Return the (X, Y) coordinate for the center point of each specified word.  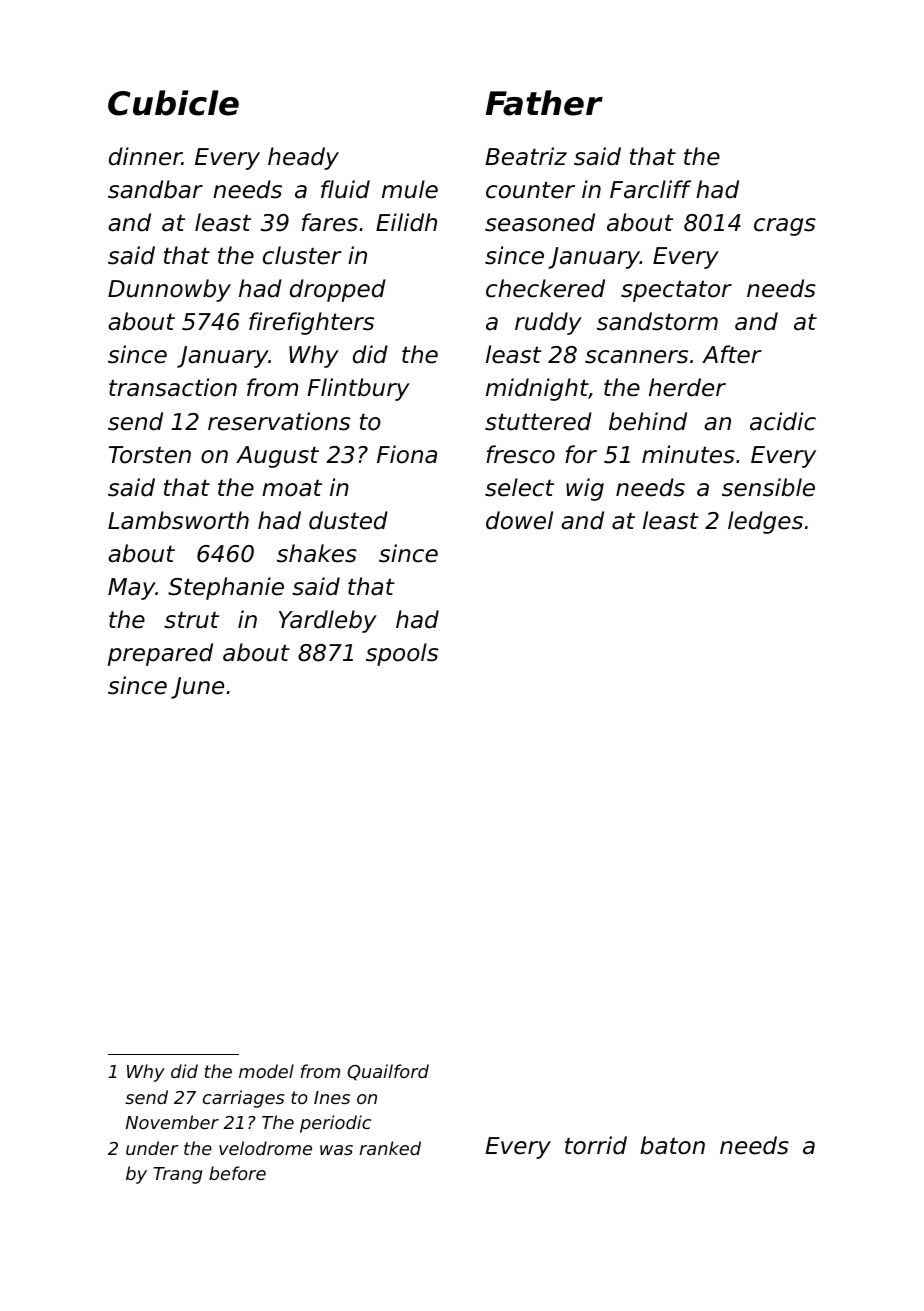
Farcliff (650, 189)
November (172, 1122)
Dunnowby (169, 290)
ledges (765, 522)
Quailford (388, 1072)
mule (410, 189)
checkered (545, 288)
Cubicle (173, 103)
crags (785, 227)
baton (672, 1145)
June (197, 688)
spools (402, 654)
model (266, 1071)
